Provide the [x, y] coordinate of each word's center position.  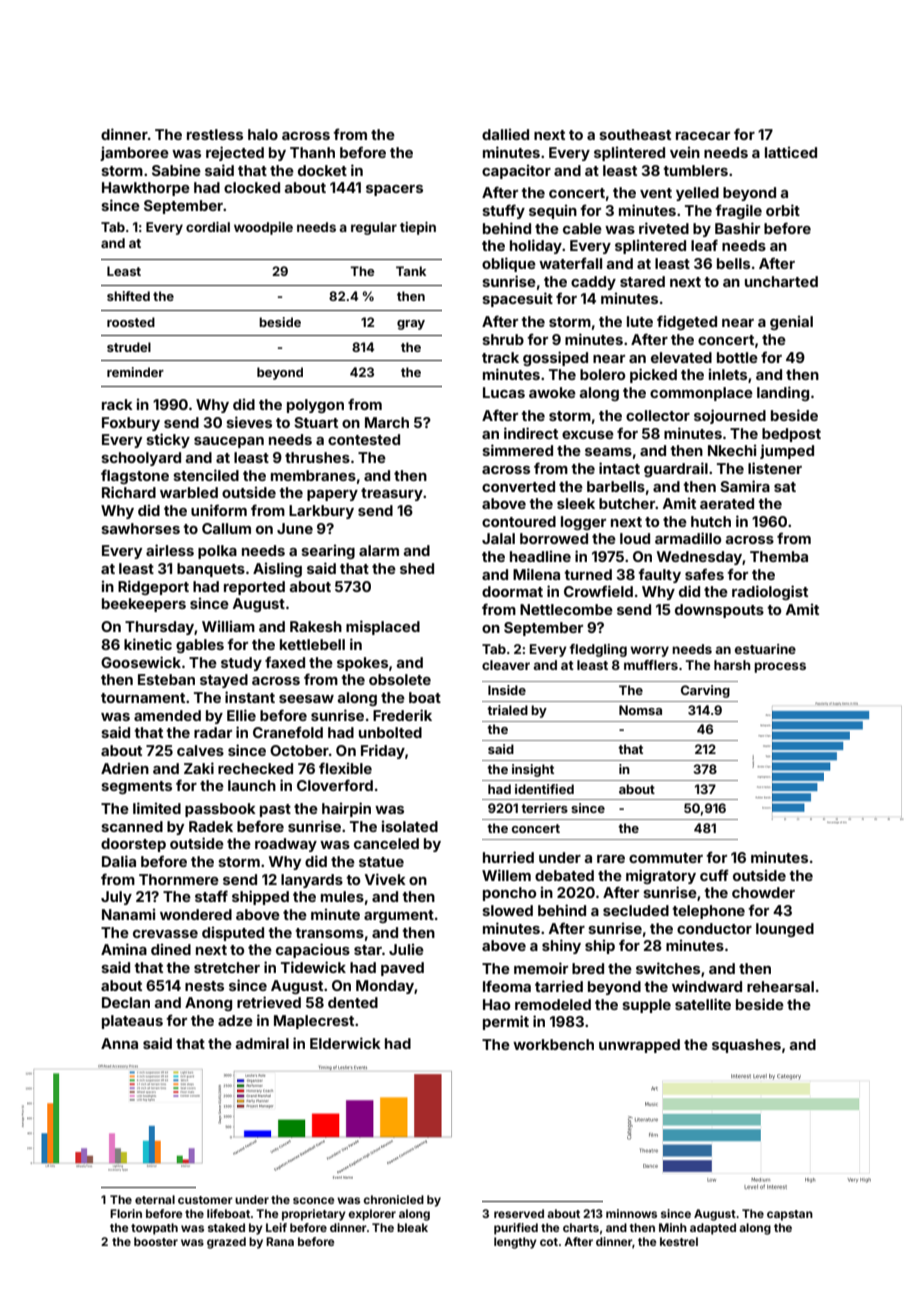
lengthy [515, 1243]
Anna [119, 1043]
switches [668, 968]
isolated [410, 826]
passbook [220, 810]
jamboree [134, 153]
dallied [505, 134]
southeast [635, 134]
